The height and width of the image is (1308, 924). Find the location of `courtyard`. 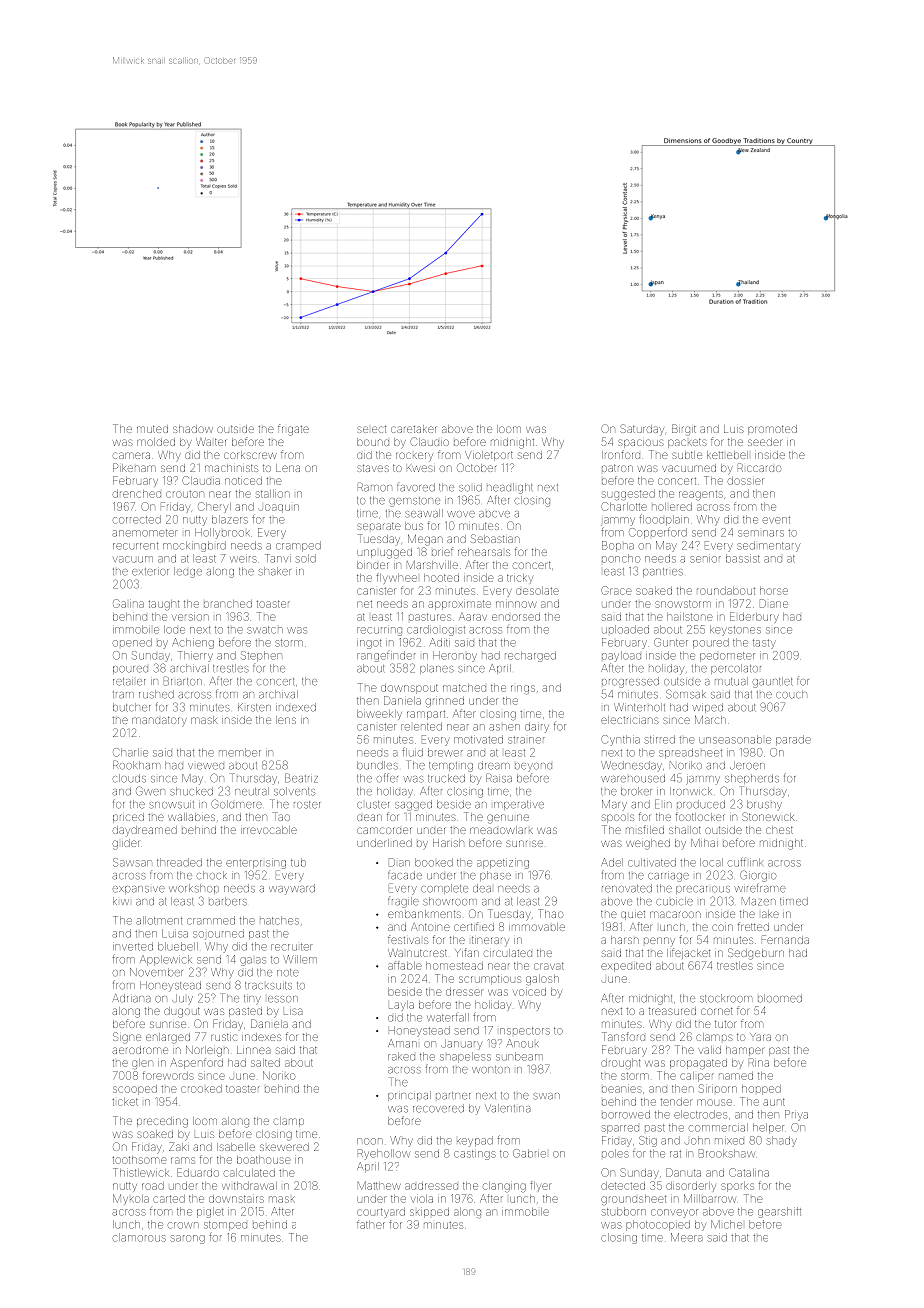

courtyard is located at coordinates (381, 1213).
